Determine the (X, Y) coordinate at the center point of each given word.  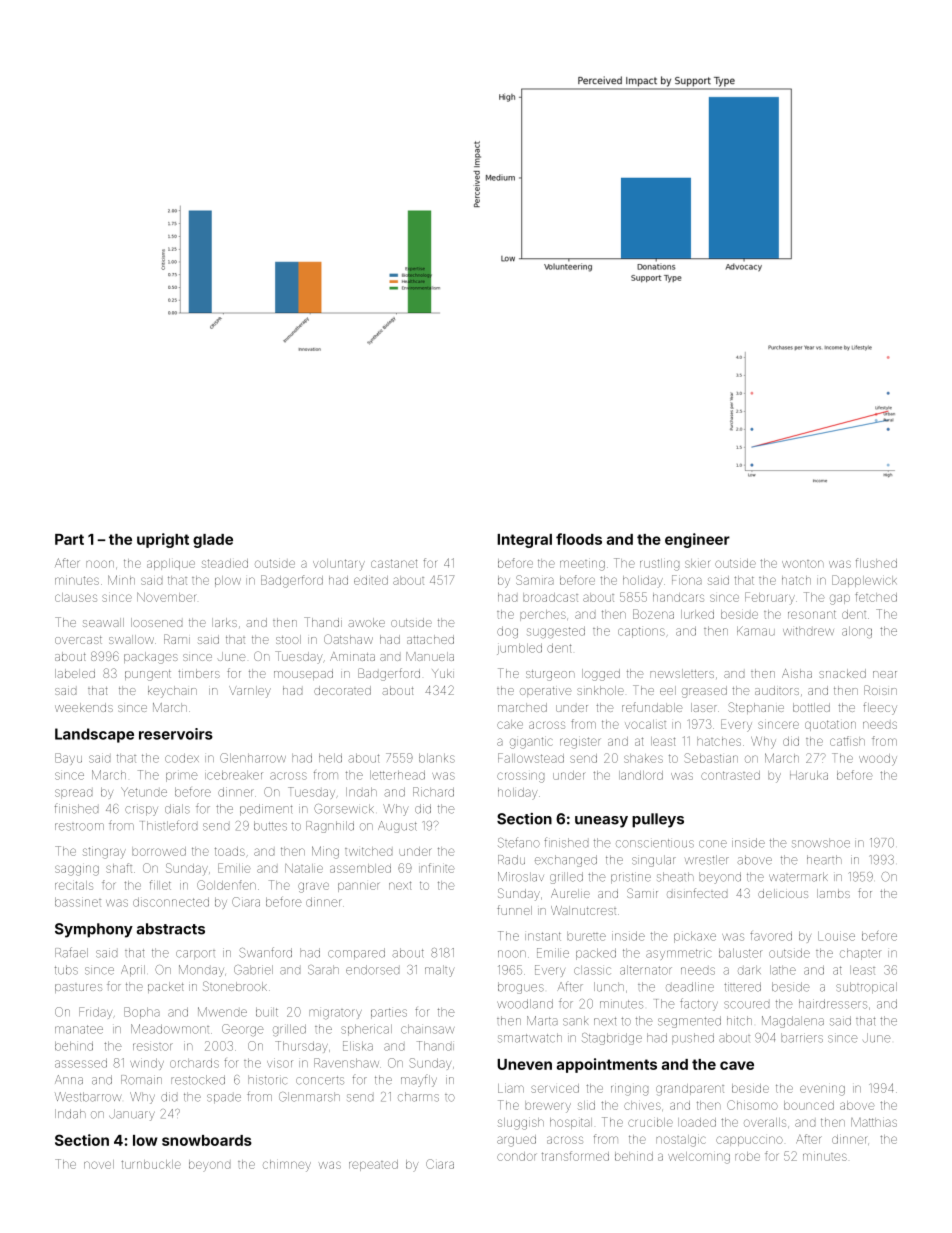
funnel (514, 910)
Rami (177, 639)
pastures (78, 988)
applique (171, 564)
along (857, 632)
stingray (104, 853)
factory (699, 1004)
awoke (366, 622)
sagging (77, 870)
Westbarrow (88, 1097)
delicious (783, 893)
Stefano (519, 842)
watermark (798, 877)
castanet (394, 563)
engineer (697, 540)
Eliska (358, 1046)
